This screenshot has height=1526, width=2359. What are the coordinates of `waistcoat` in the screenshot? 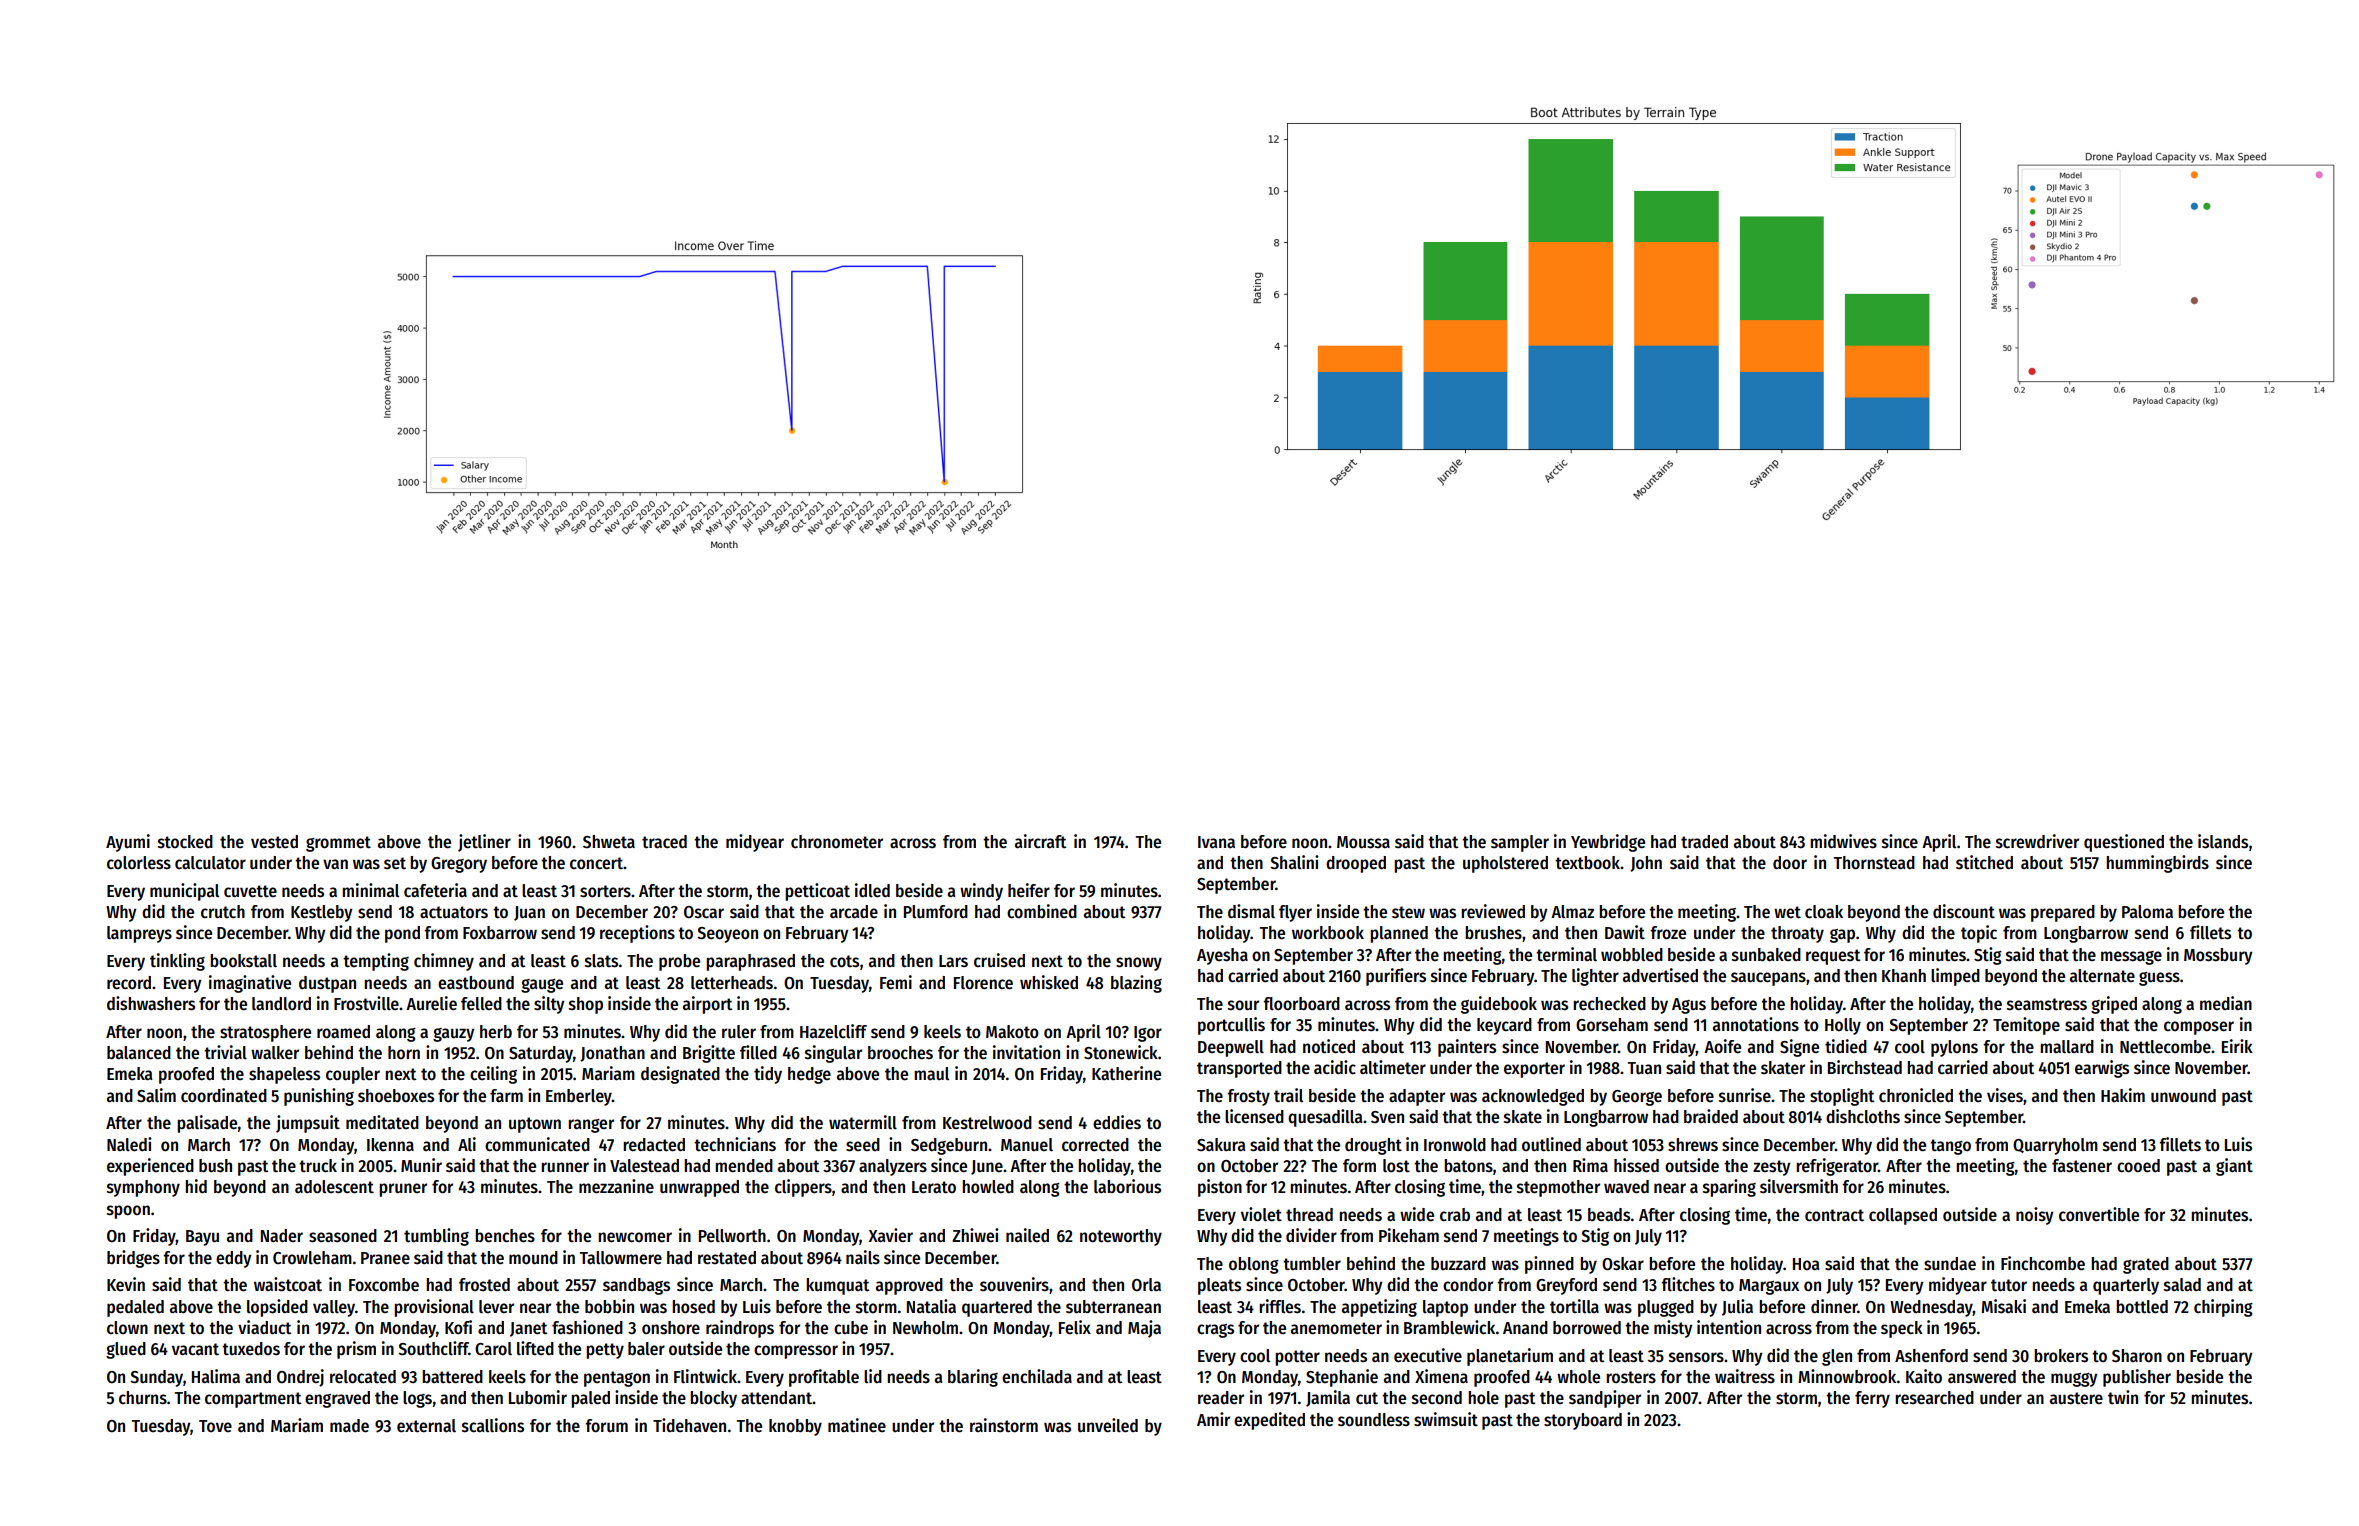 It's located at (288, 1284).
